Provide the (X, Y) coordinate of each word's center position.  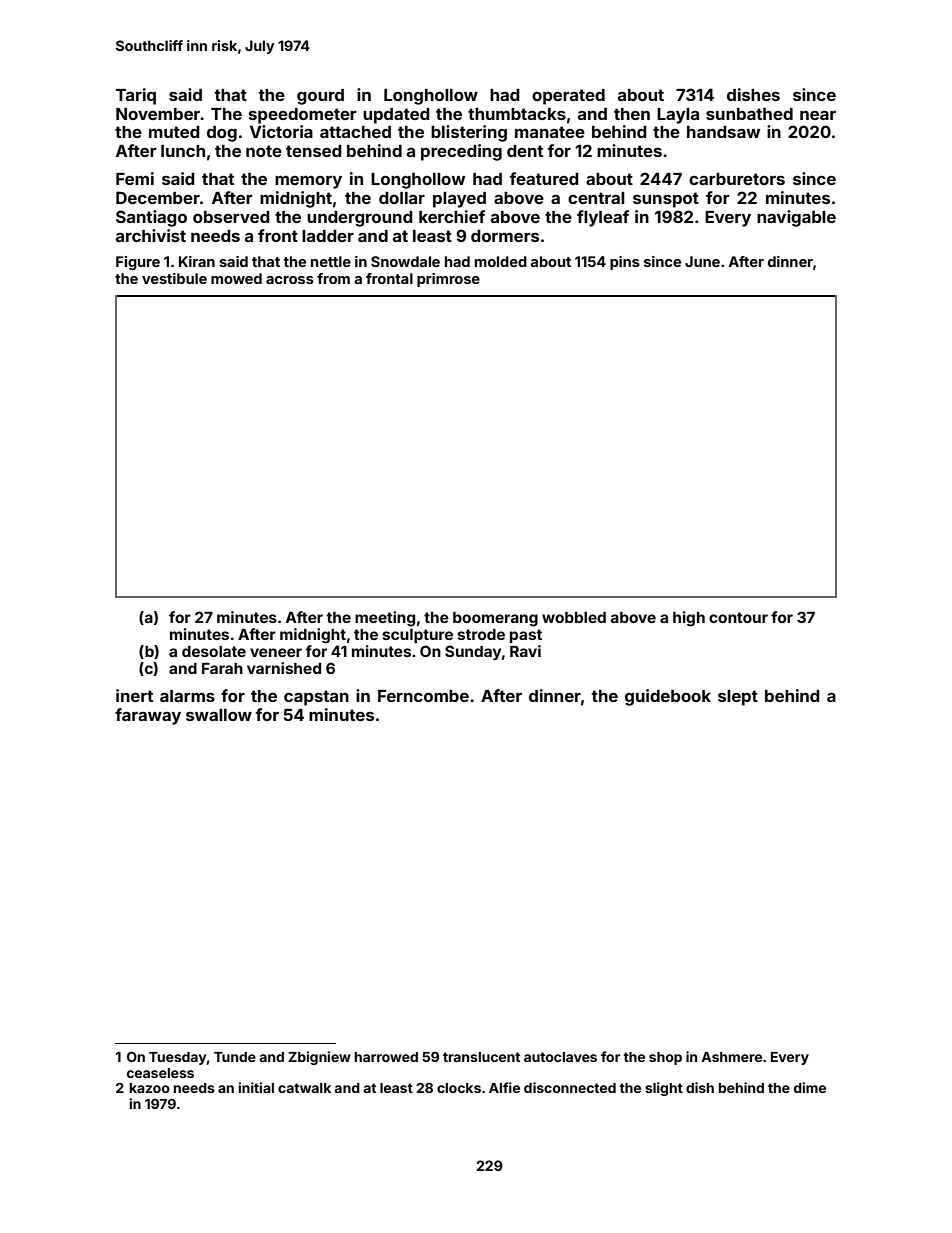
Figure (138, 263)
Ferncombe (423, 696)
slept (738, 698)
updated (396, 116)
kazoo (150, 1088)
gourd (320, 97)
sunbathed (749, 114)
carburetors (737, 179)
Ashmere (731, 1057)
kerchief (452, 216)
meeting (385, 619)
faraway (148, 716)
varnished (284, 668)
